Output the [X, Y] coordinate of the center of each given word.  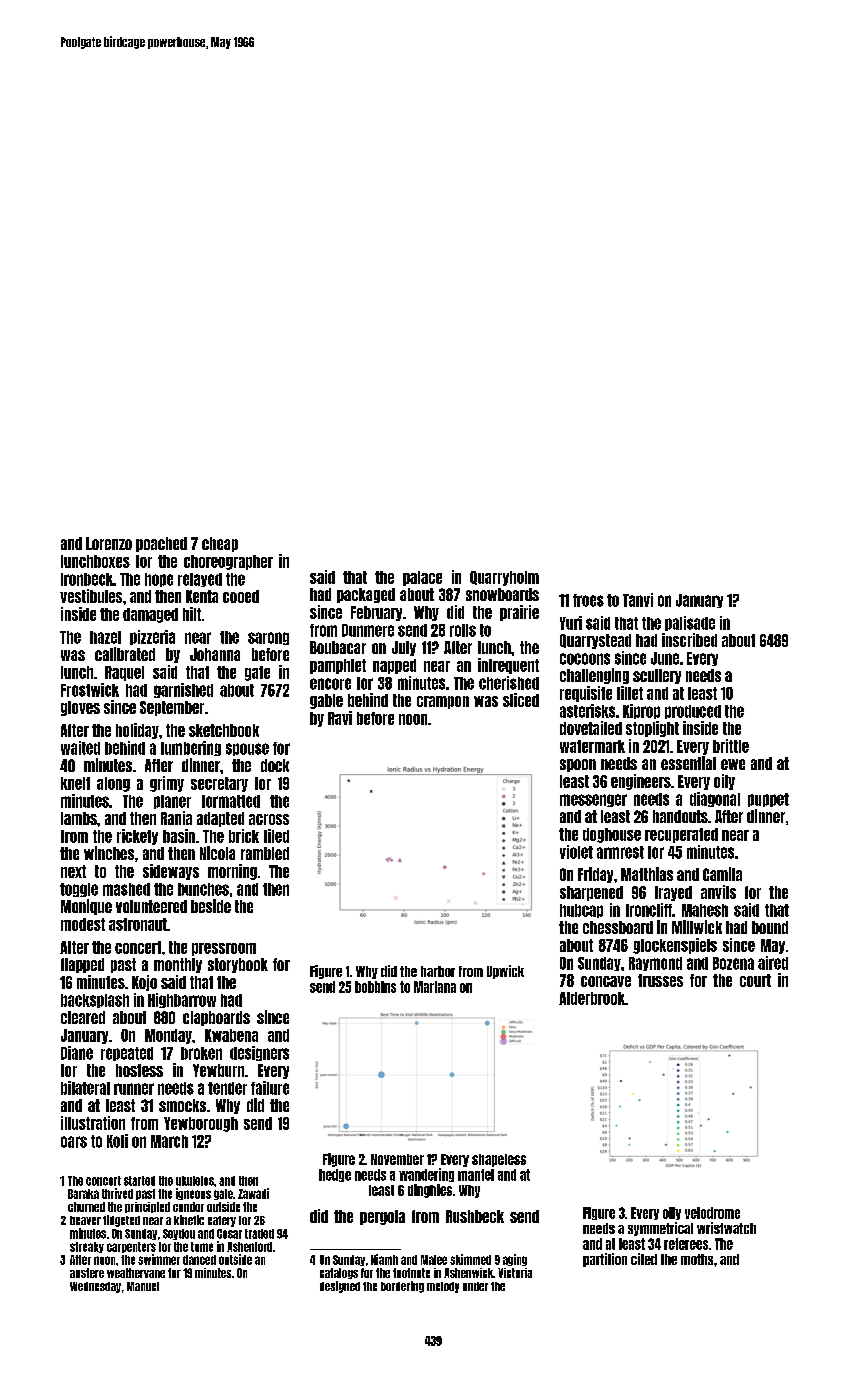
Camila [722, 874]
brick [244, 836]
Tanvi [638, 600]
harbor [438, 971]
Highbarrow [182, 1000]
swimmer [159, 1259]
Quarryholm [504, 578]
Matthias [647, 874]
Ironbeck [87, 579]
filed [276, 836]
